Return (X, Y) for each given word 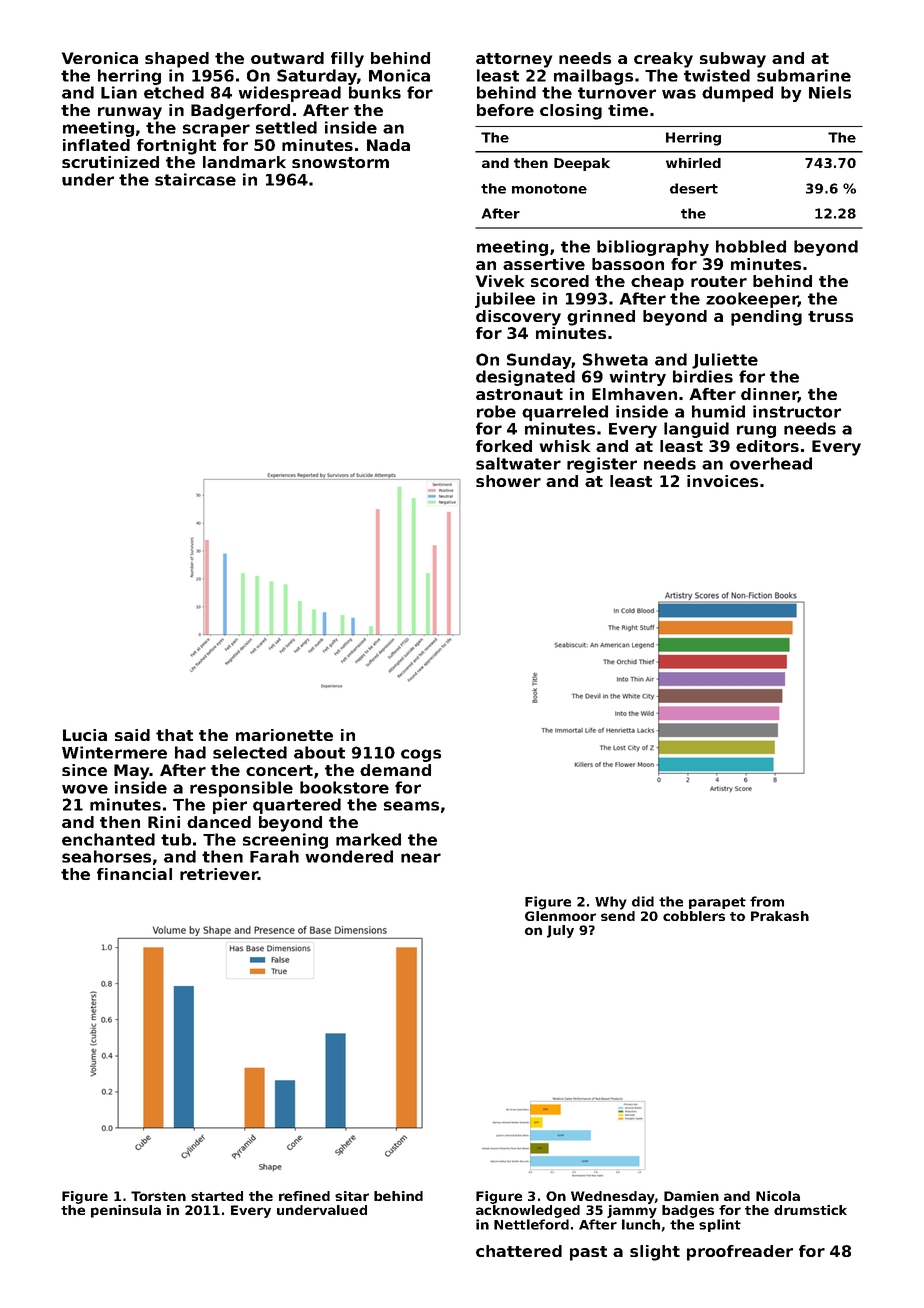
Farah (274, 856)
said (132, 735)
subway (733, 60)
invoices (722, 481)
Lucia (85, 735)
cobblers (694, 916)
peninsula (126, 1211)
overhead (771, 463)
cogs (421, 755)
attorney (514, 60)
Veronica (100, 58)
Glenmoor (560, 916)
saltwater (518, 463)
